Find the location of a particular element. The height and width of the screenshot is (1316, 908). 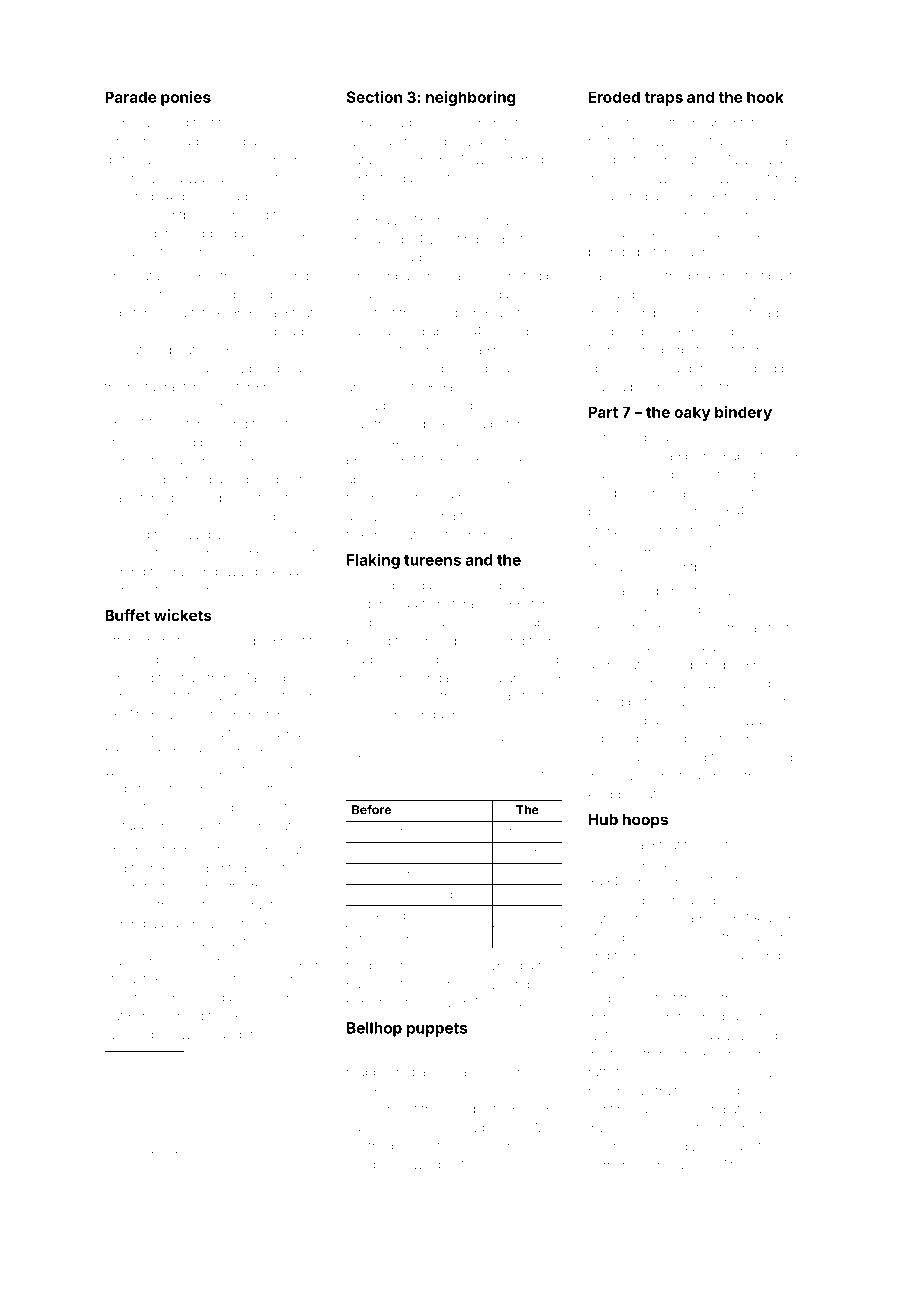

Marlcombe is located at coordinates (290, 1164).
